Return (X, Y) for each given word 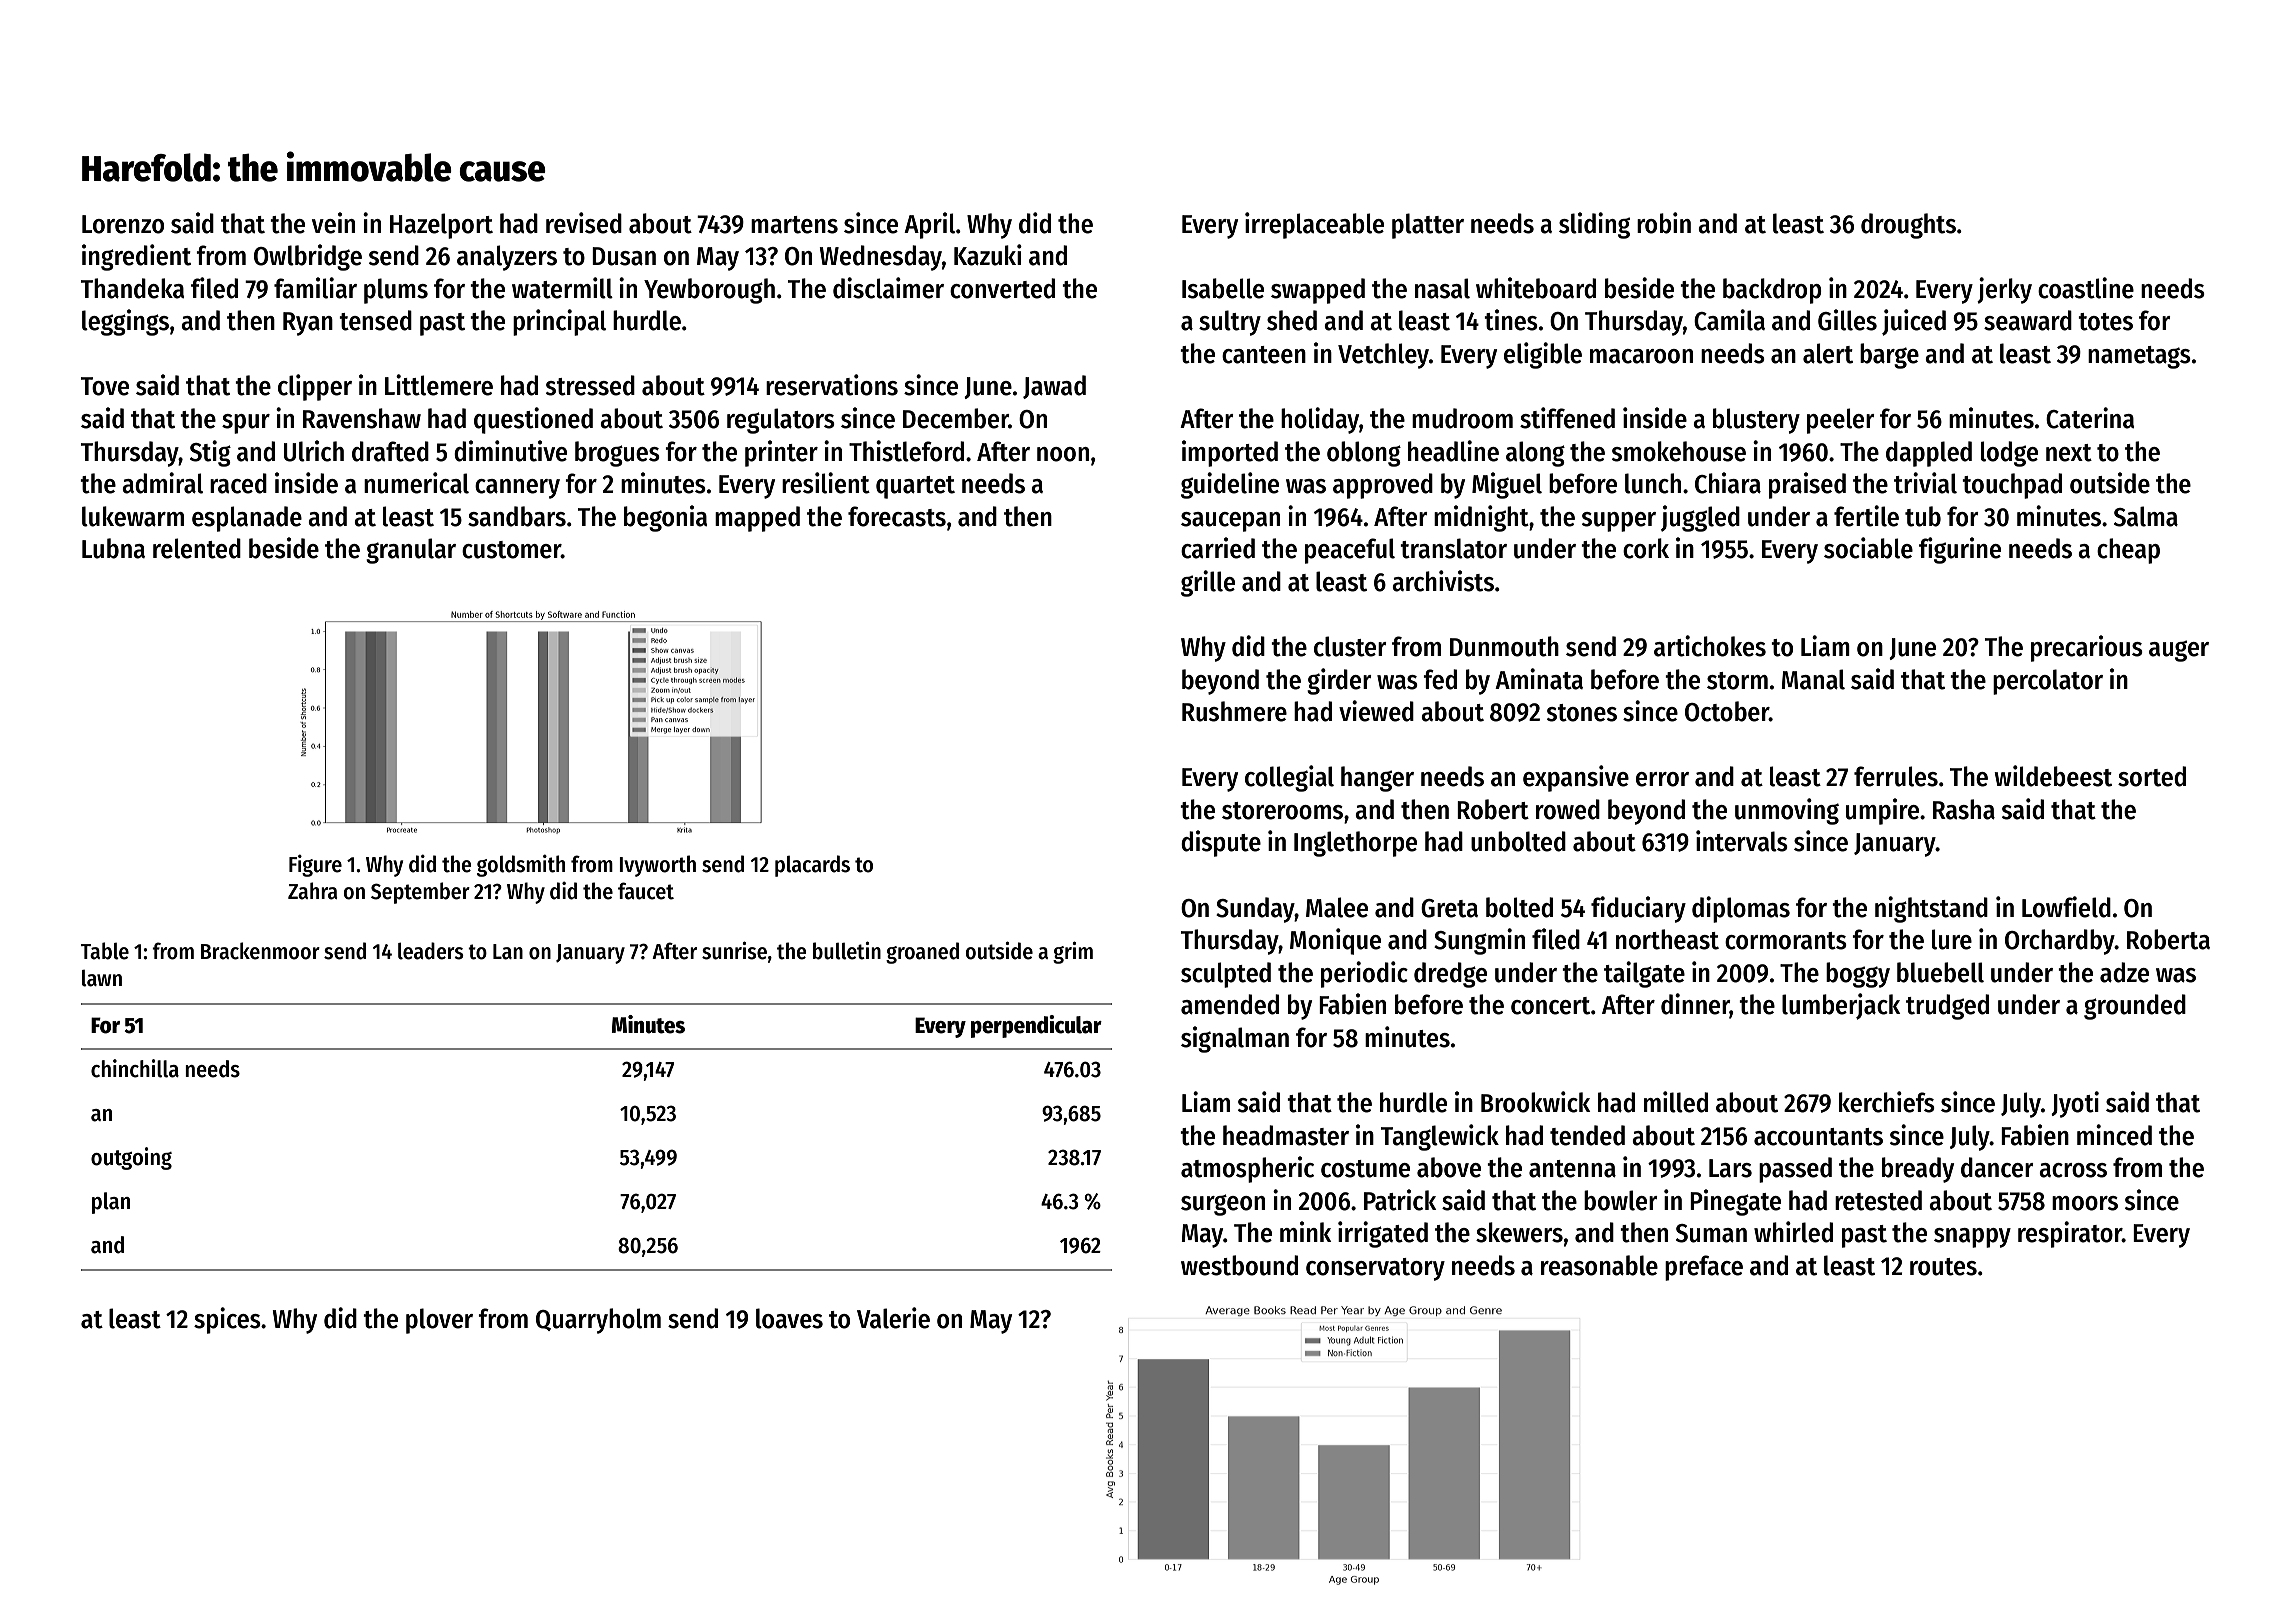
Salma (2146, 516)
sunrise (734, 950)
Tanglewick (1440, 1137)
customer (511, 550)
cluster (1350, 646)
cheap (2128, 551)
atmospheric (1247, 1169)
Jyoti (2075, 1104)
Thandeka (132, 288)
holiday (1320, 420)
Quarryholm (598, 1321)
